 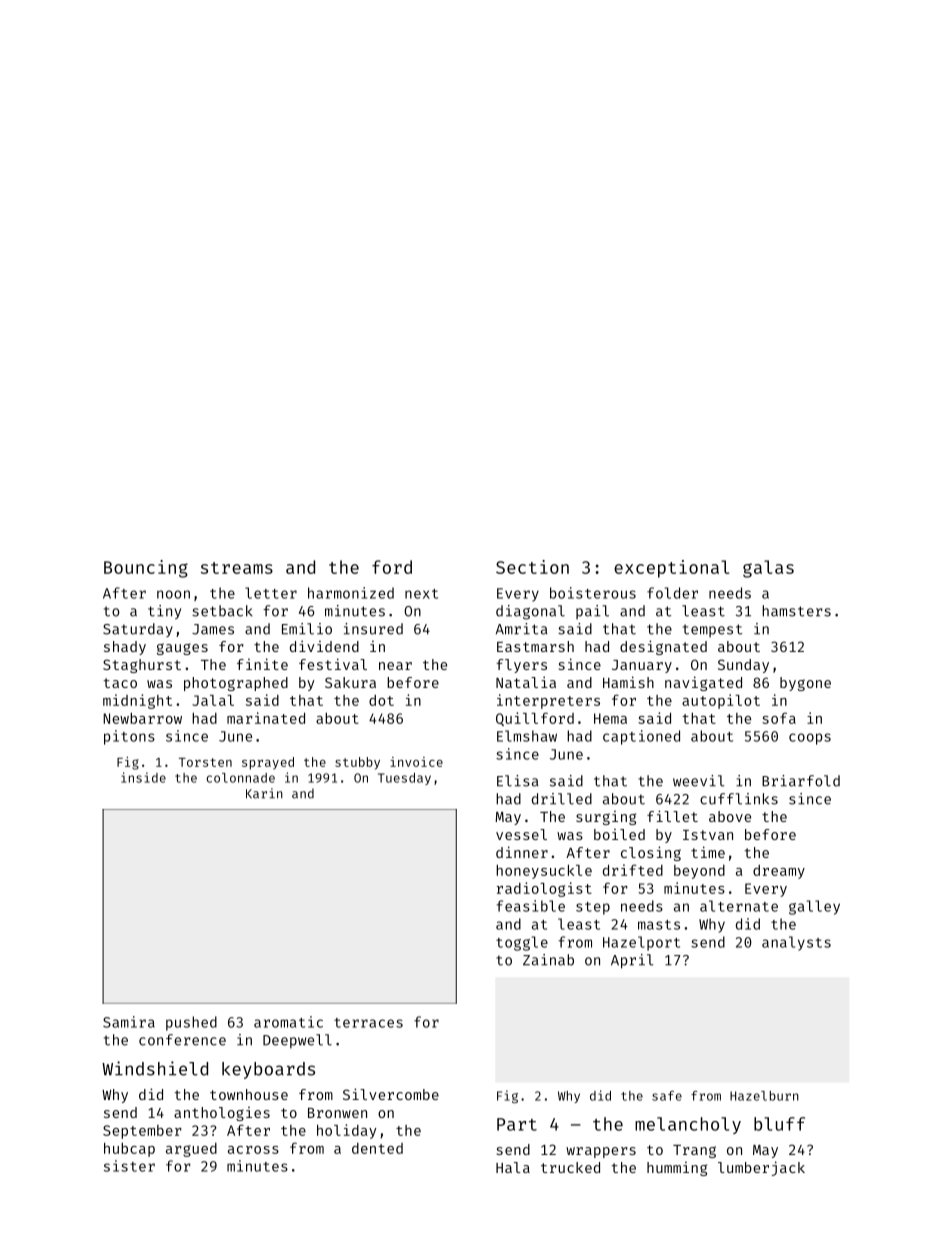 I want to click on navigated, so click(x=703, y=683).
